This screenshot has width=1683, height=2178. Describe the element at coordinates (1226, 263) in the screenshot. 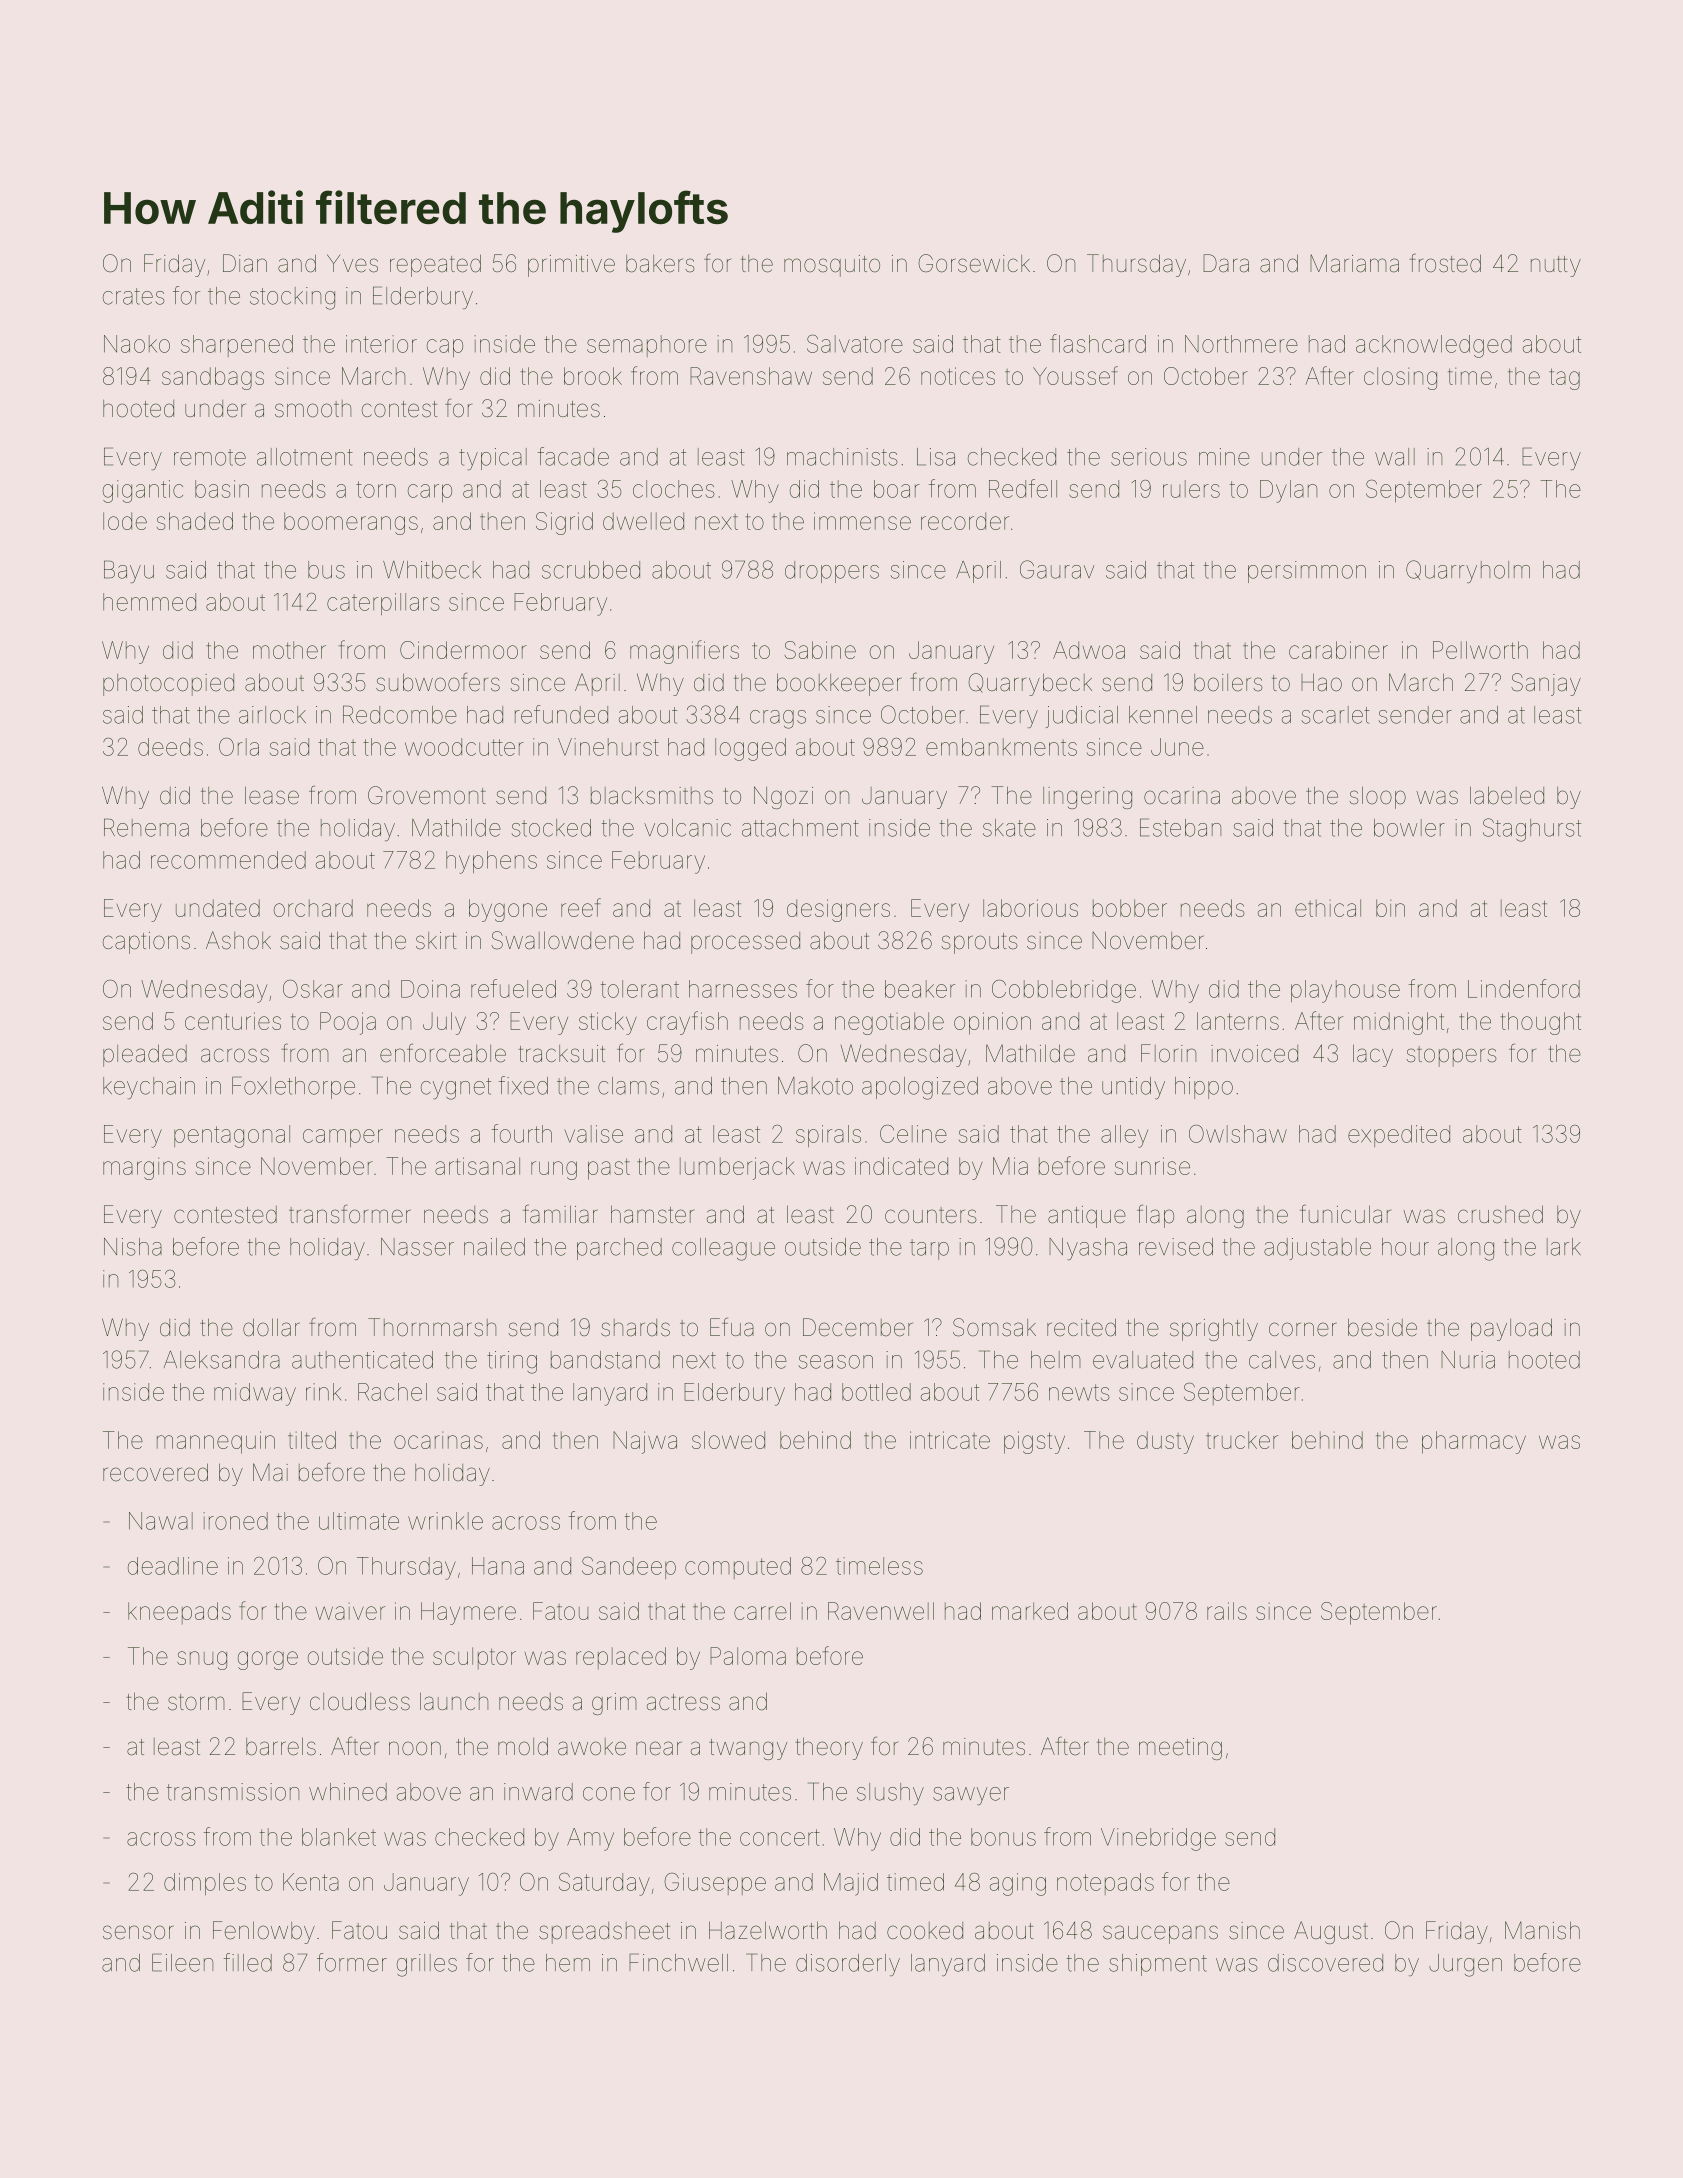

I see `Dara` at that location.
